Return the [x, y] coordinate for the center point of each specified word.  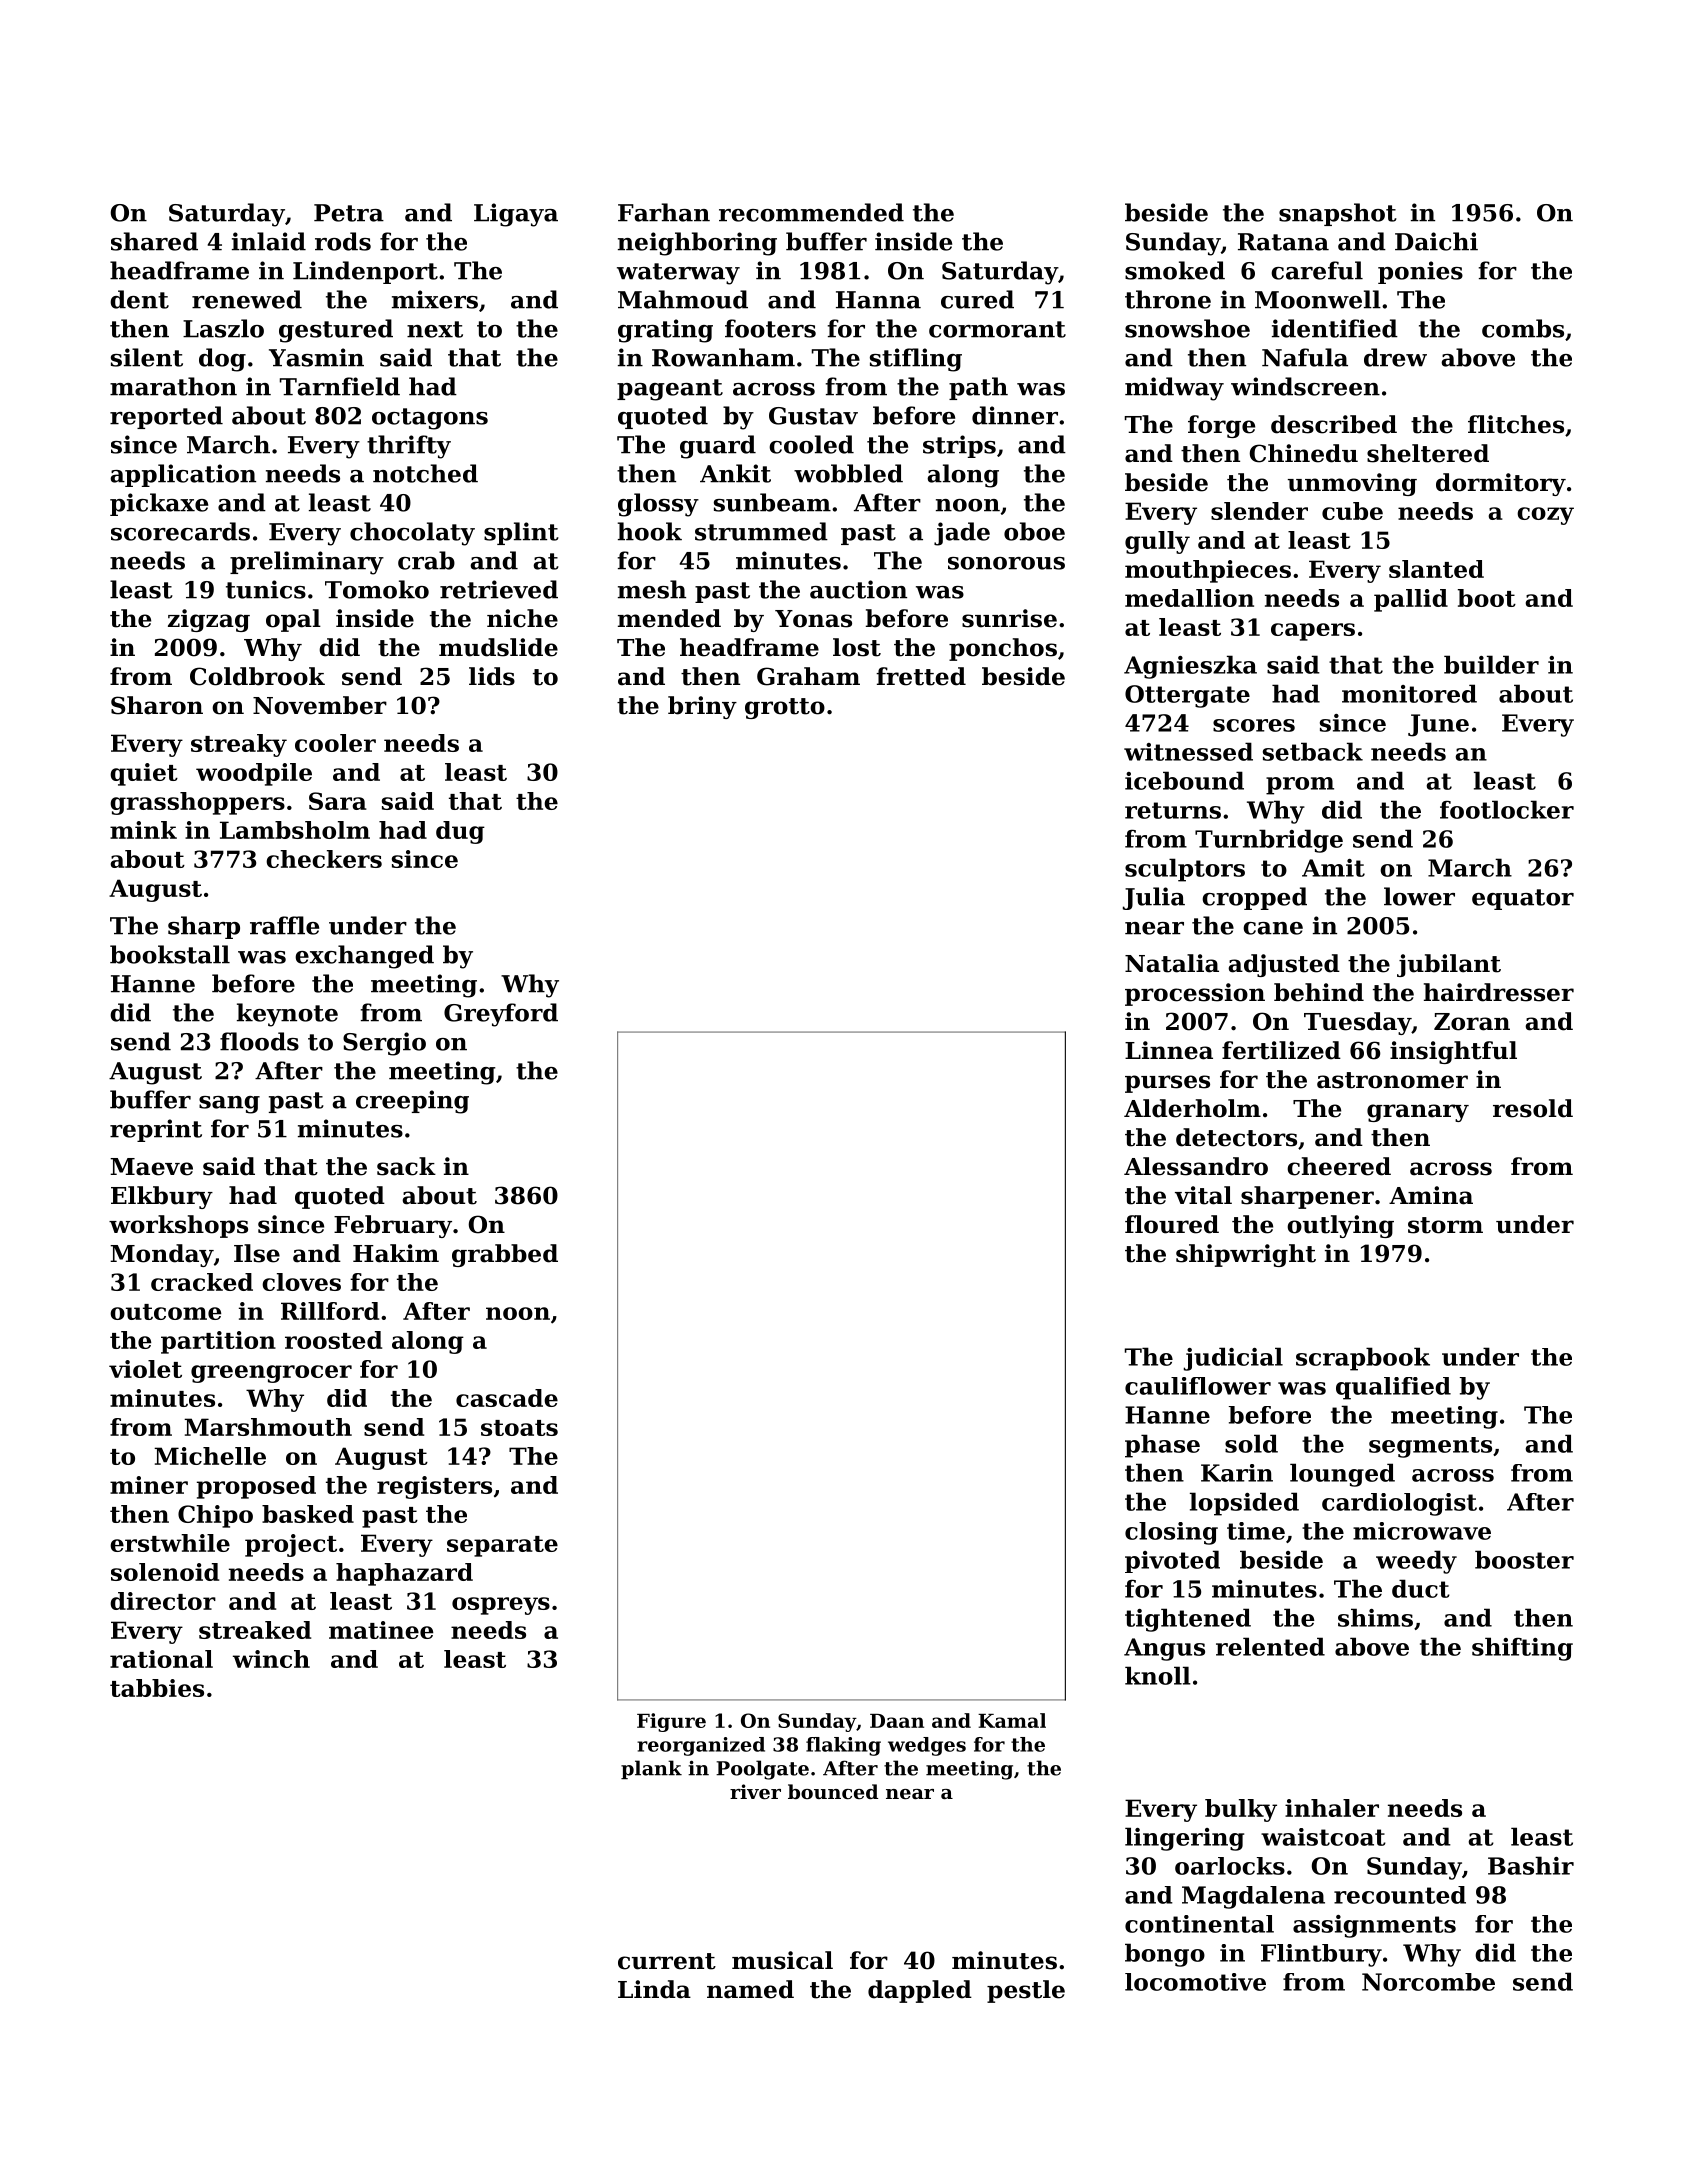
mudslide [498, 647]
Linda [654, 1989]
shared [154, 241]
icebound [1184, 780]
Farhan [664, 212]
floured [1172, 1224]
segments [1430, 1447]
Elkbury [162, 1197]
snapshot [1338, 214]
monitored [1409, 693]
